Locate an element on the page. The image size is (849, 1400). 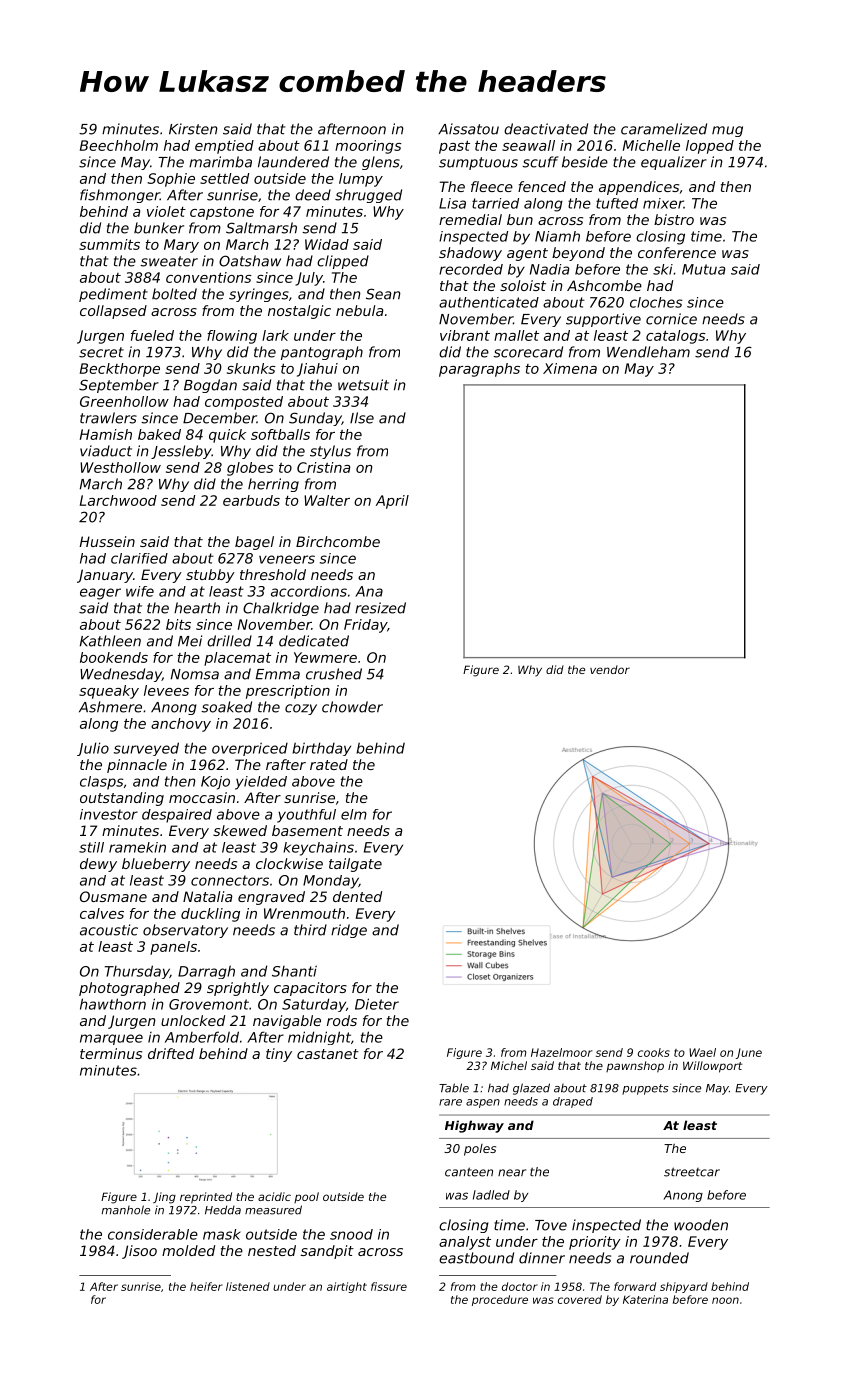
beyond is located at coordinates (578, 254).
